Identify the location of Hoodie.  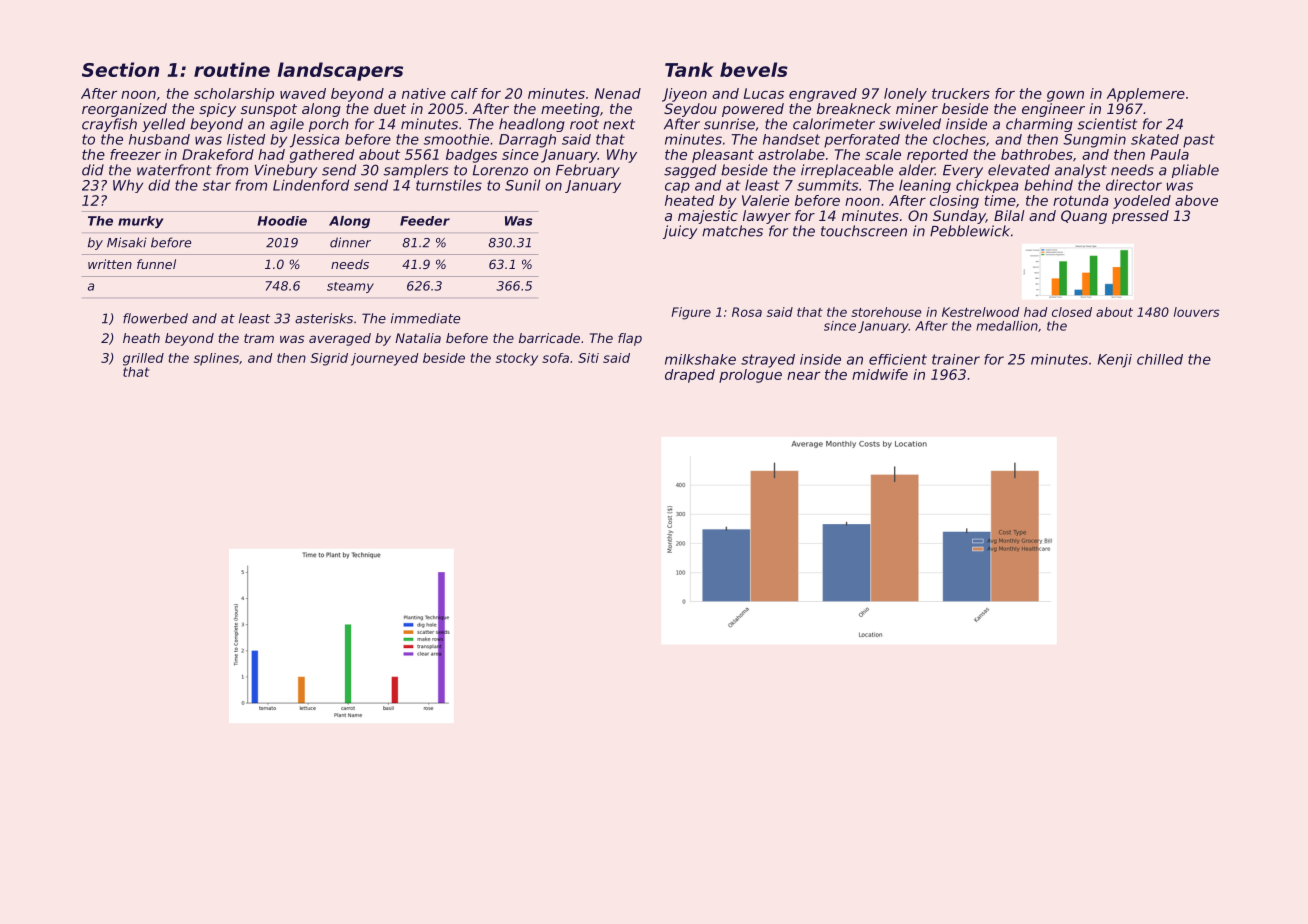
(282, 221).
